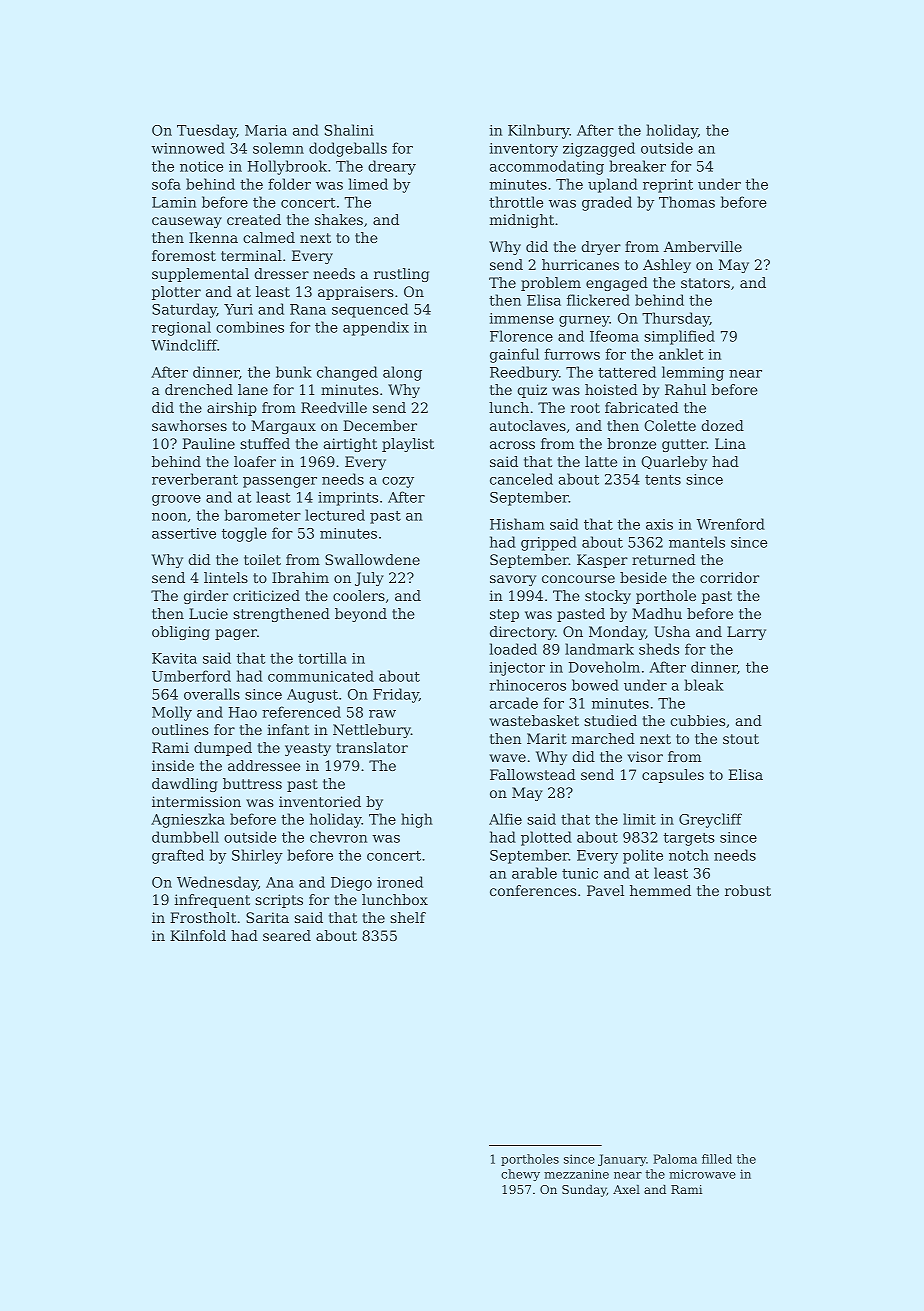  What do you see at coordinates (523, 150) in the screenshot?
I see `inventory` at bounding box center [523, 150].
